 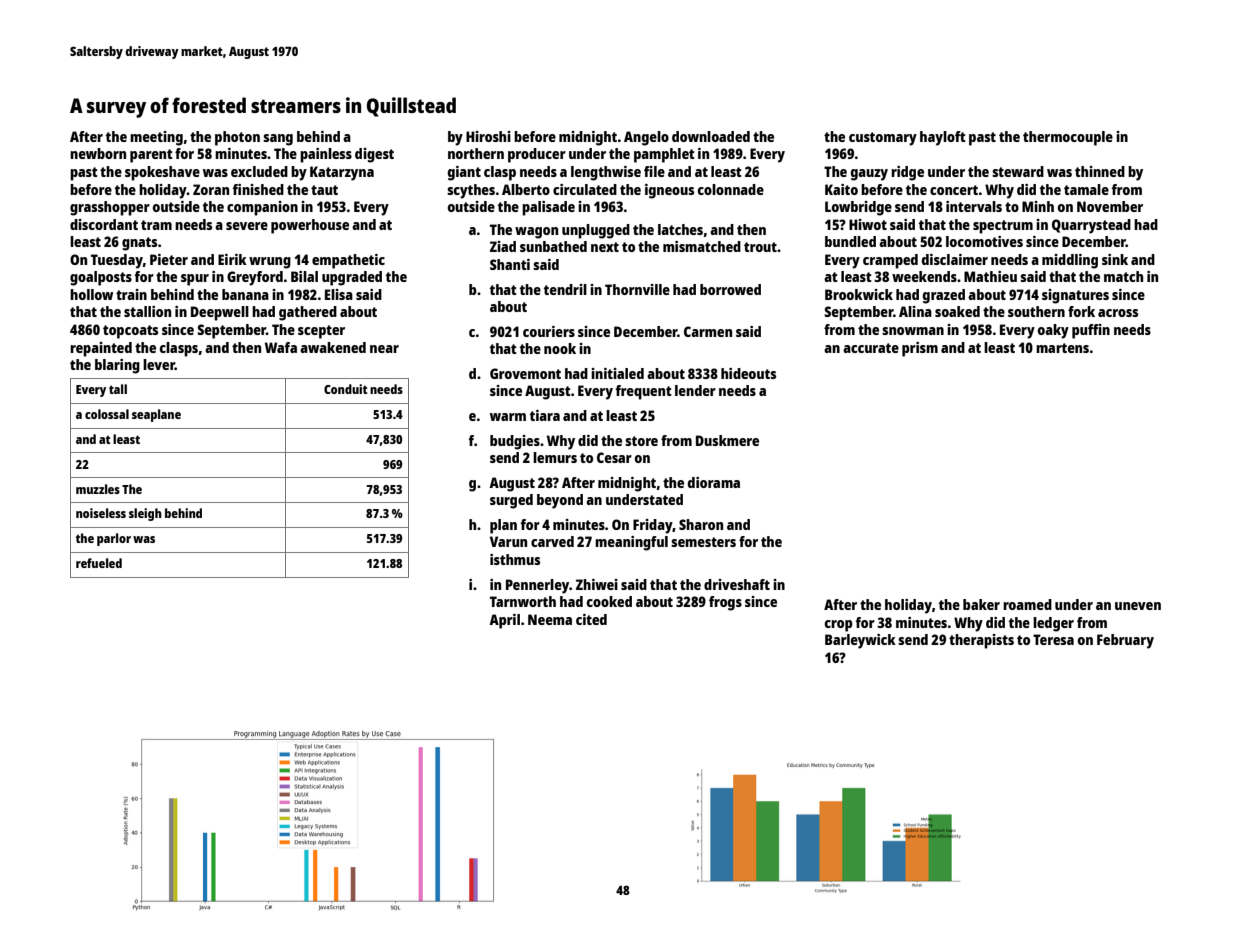 I want to click on parlor, so click(x=114, y=539).
